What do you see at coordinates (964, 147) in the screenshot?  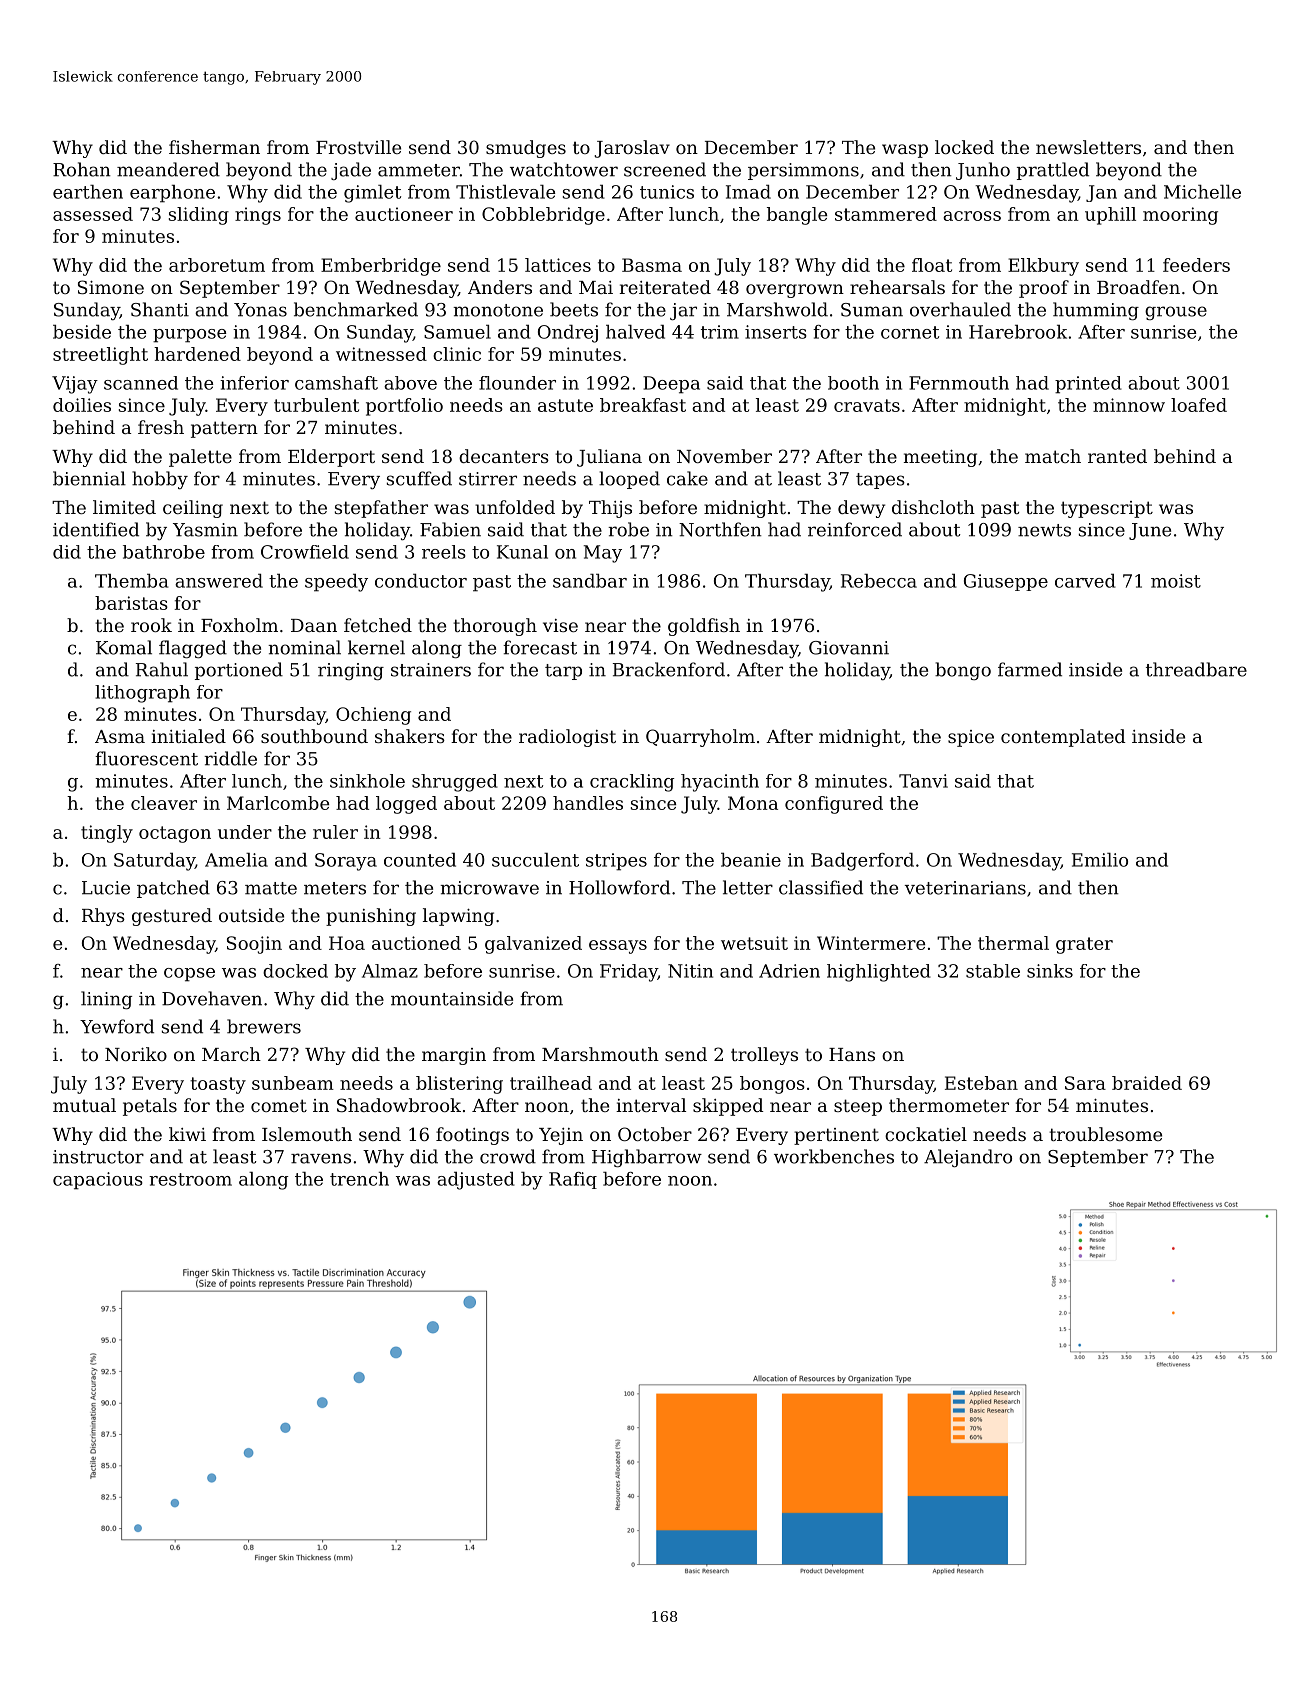 I see `locked` at bounding box center [964, 147].
